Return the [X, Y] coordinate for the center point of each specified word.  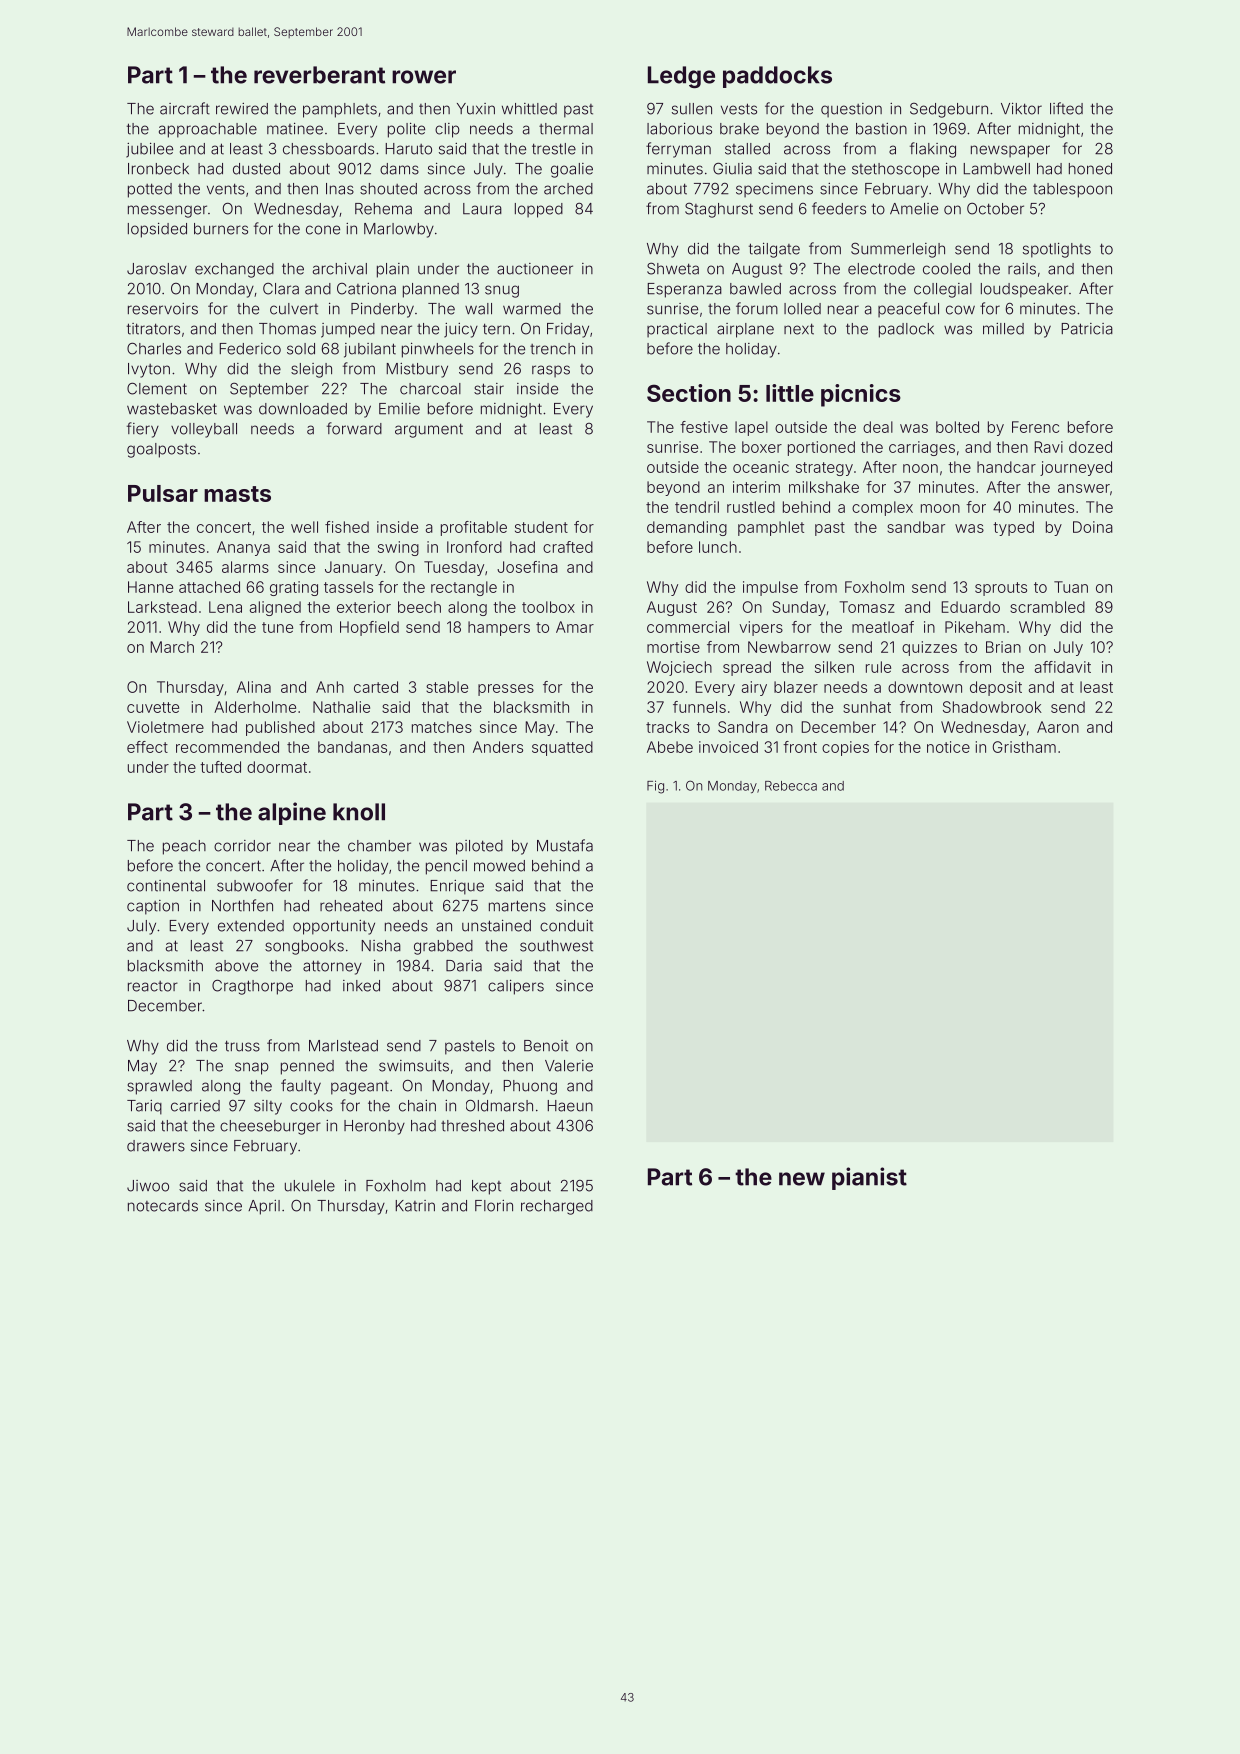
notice [948, 747]
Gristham [1024, 747]
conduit [566, 926]
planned [431, 290]
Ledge [681, 77]
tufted [220, 767]
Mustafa [565, 845]
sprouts [1001, 589]
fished [347, 527]
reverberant [319, 75]
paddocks [777, 77]
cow [960, 310]
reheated [351, 906]
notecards [163, 1206]
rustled [751, 507]
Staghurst [719, 210]
